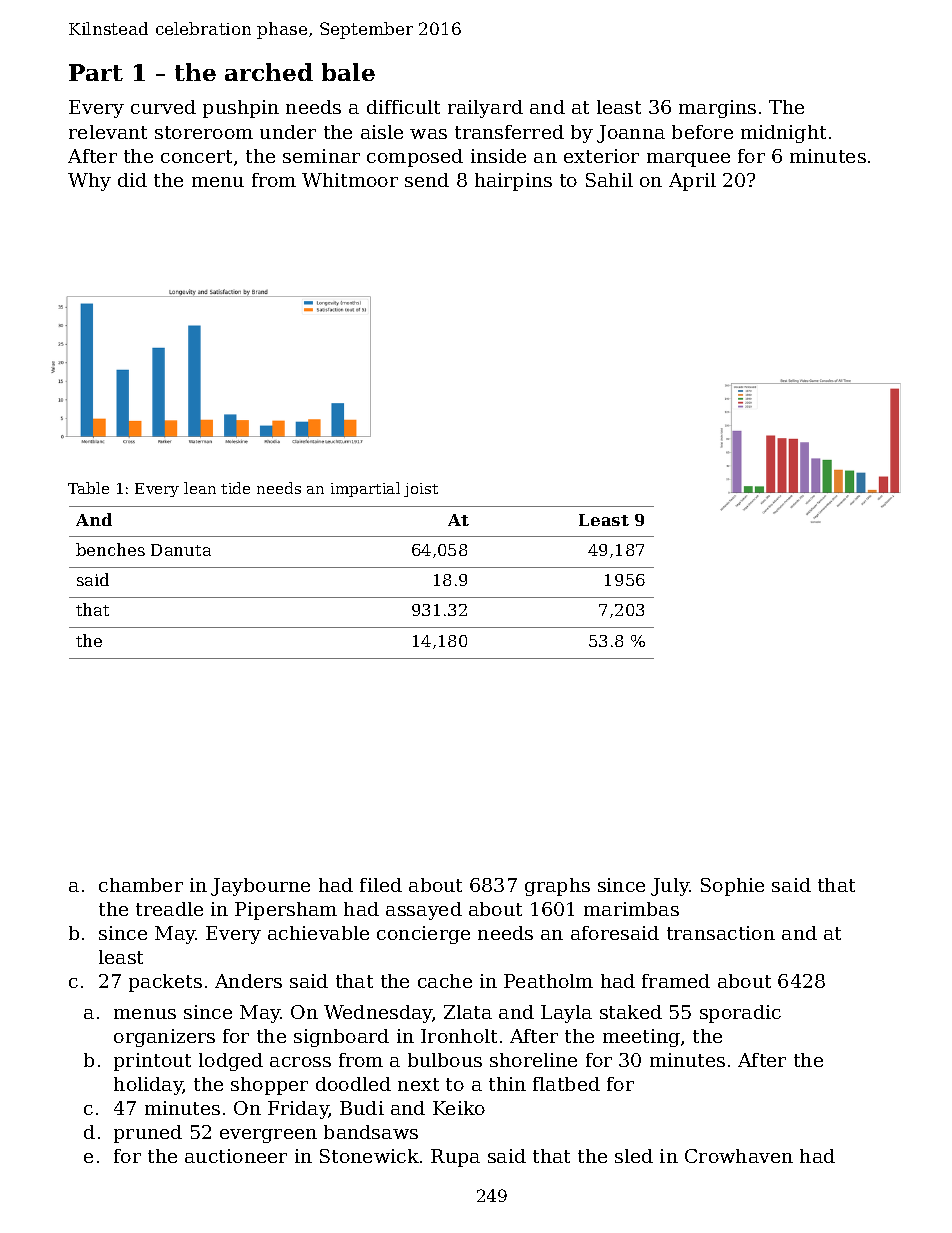  Describe the element at coordinates (740, 1014) in the screenshot. I see `sporadic` at that location.
